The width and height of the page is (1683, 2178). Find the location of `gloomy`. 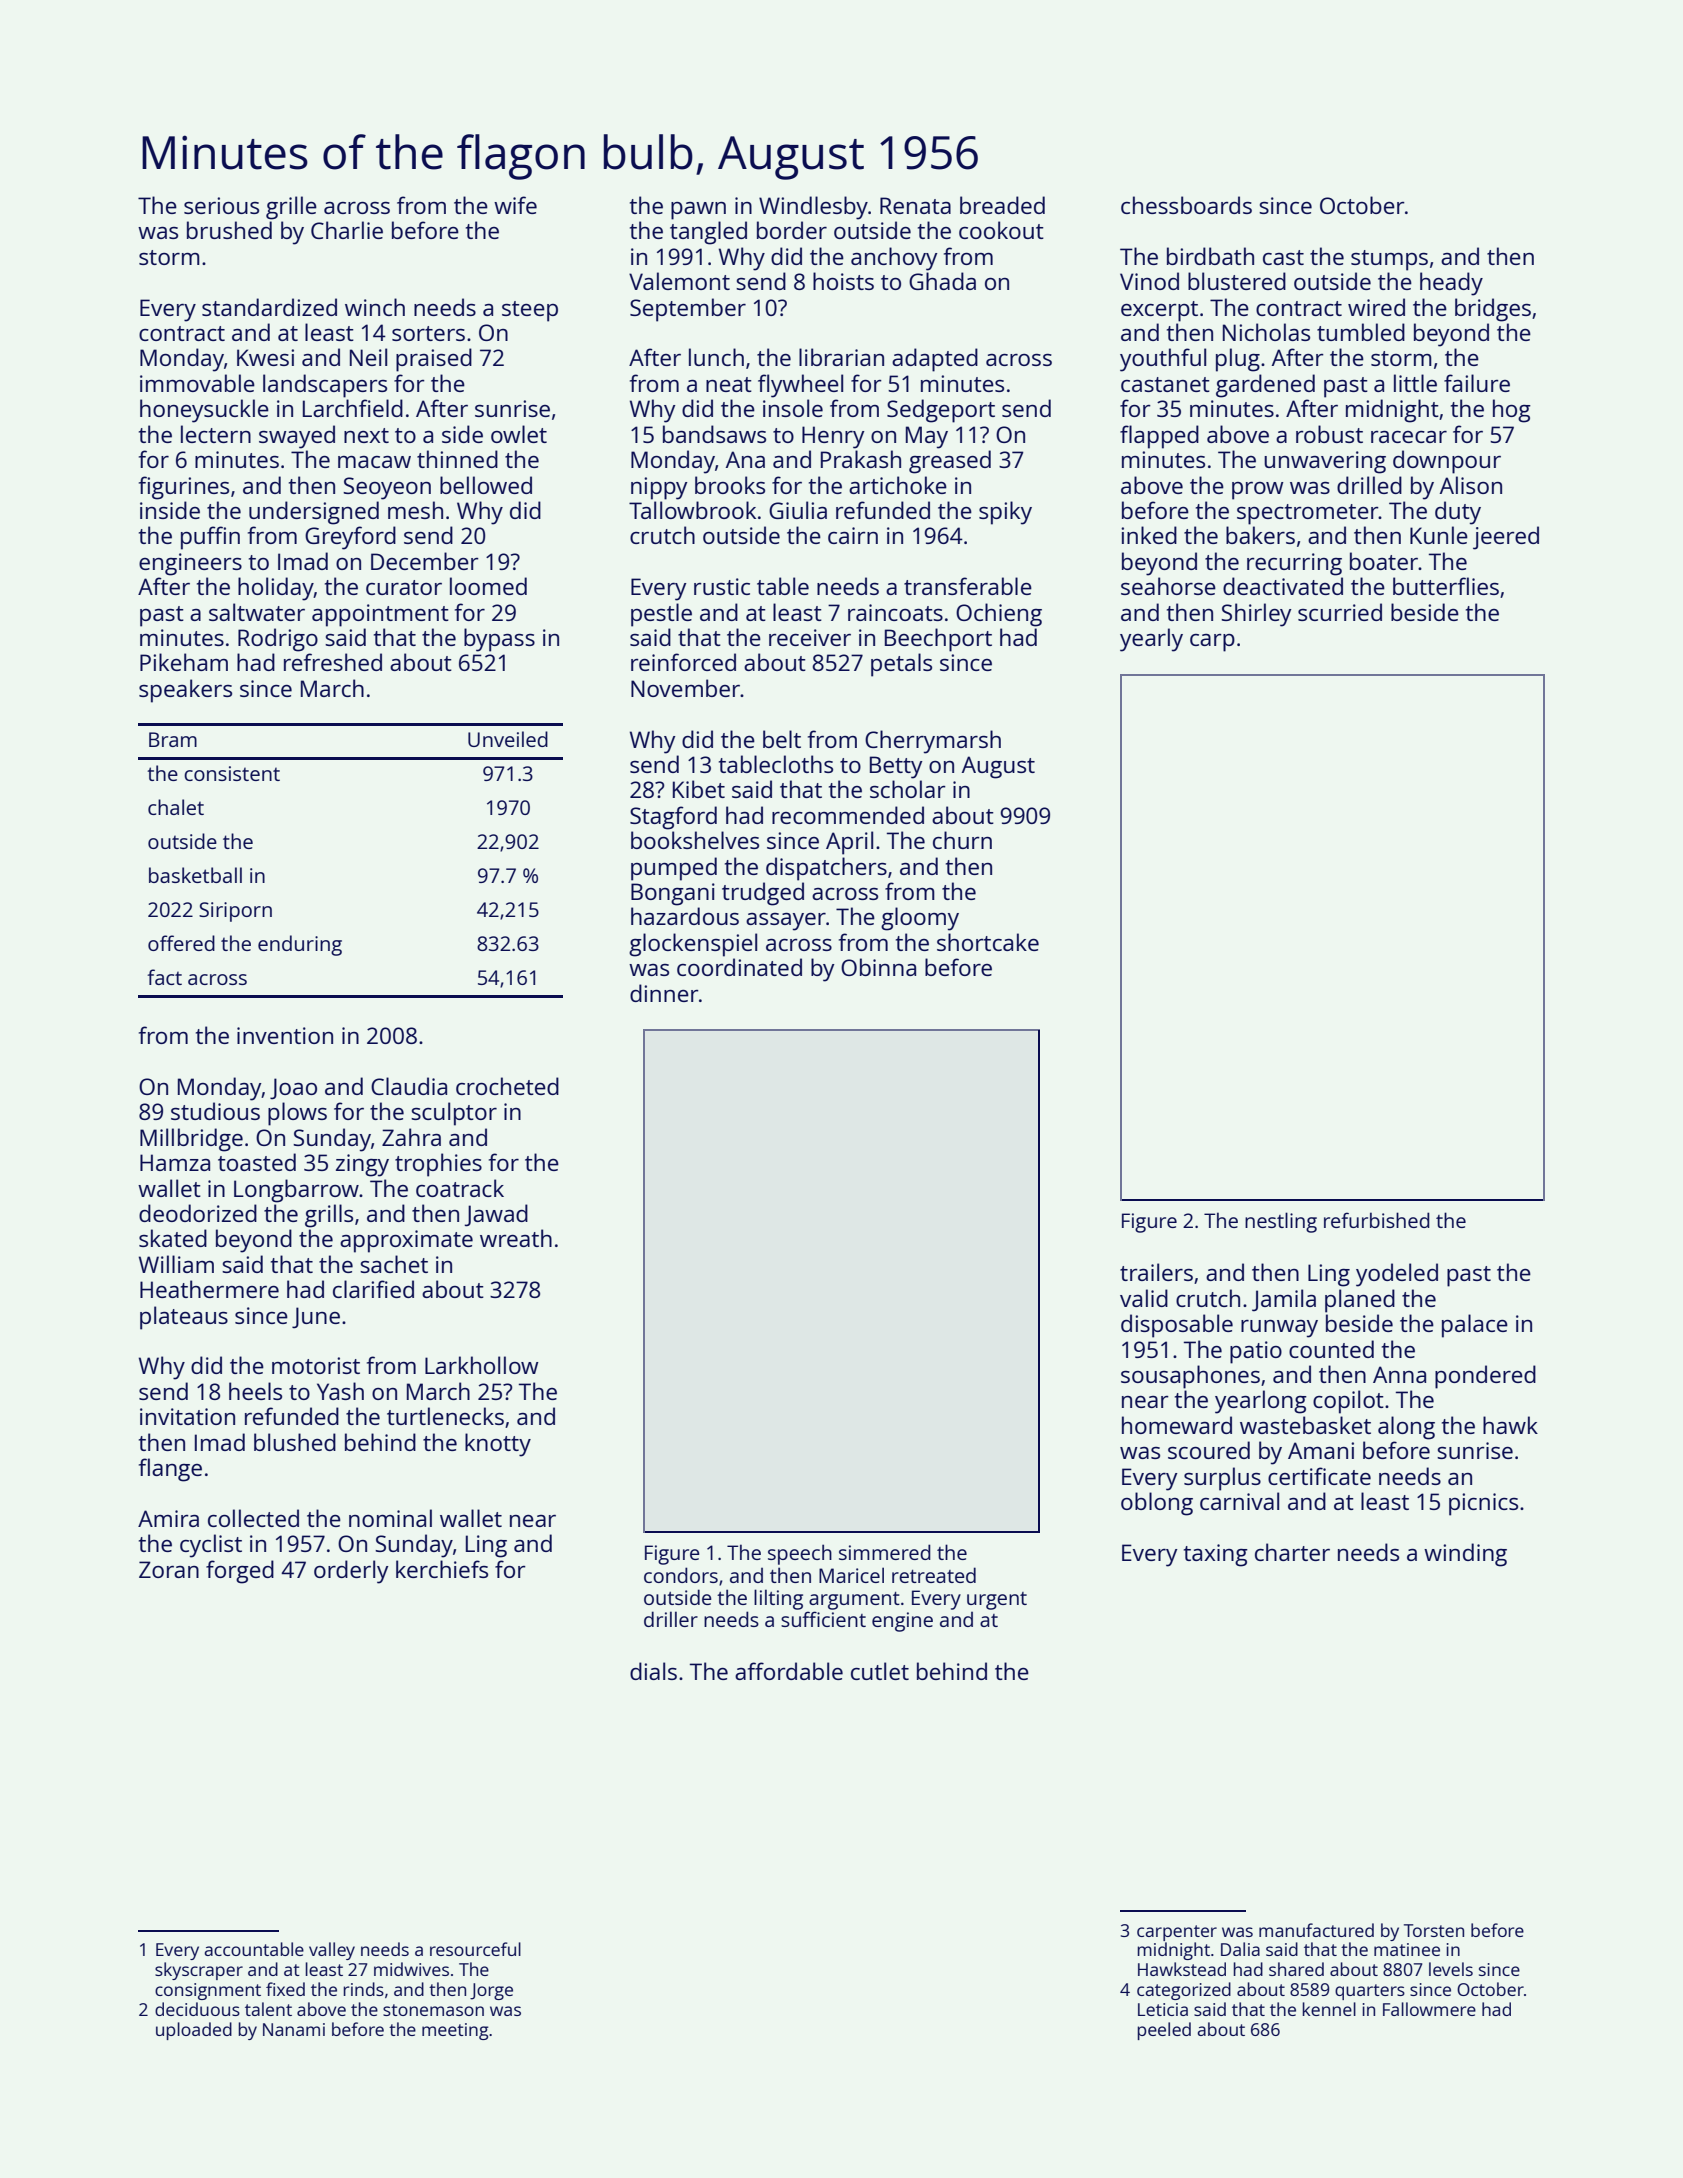

gloomy is located at coordinates (920, 919).
